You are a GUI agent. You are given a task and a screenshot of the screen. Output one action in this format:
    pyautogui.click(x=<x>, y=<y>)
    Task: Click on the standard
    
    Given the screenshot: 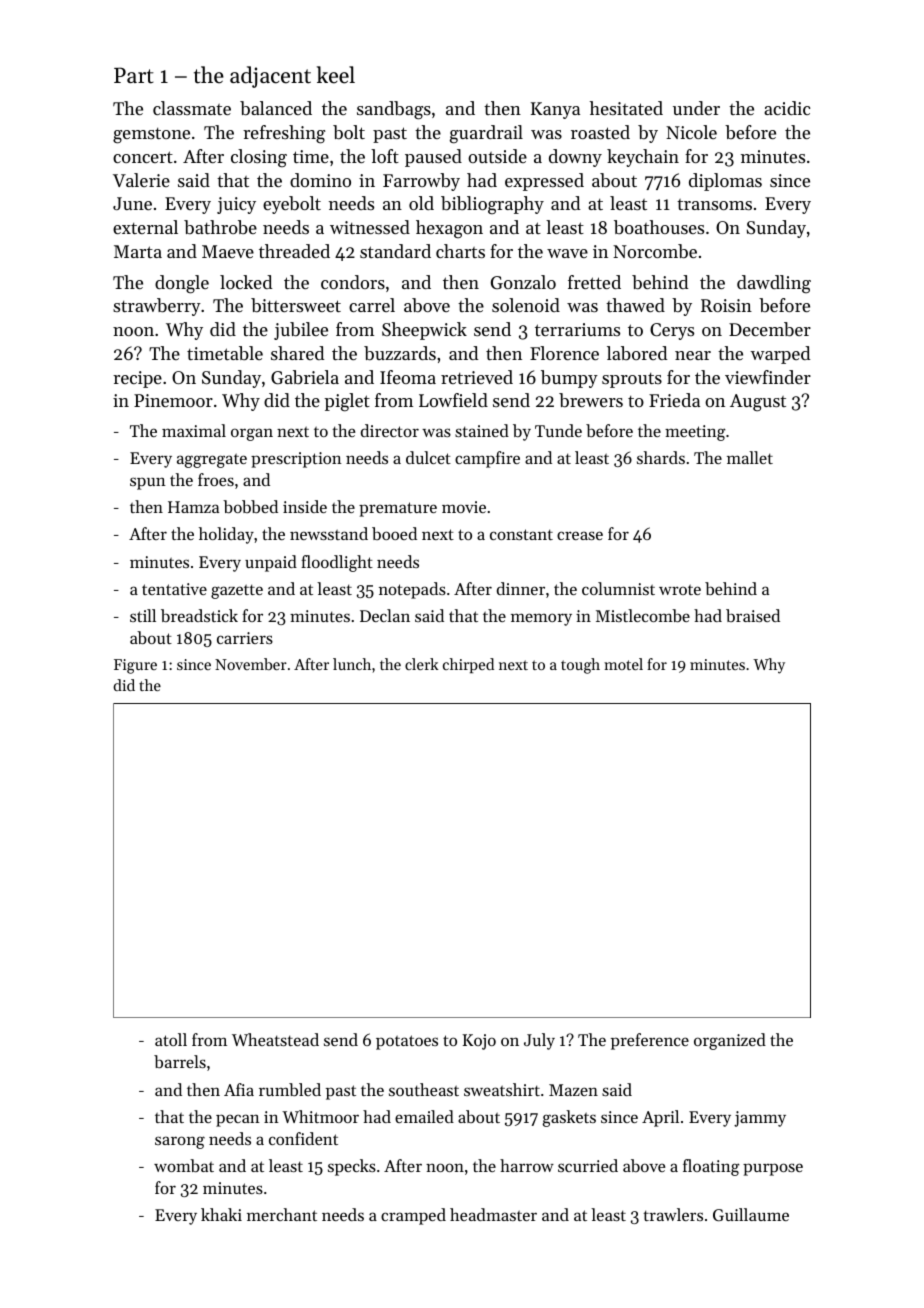 What is the action you would take?
    pyautogui.click(x=395, y=251)
